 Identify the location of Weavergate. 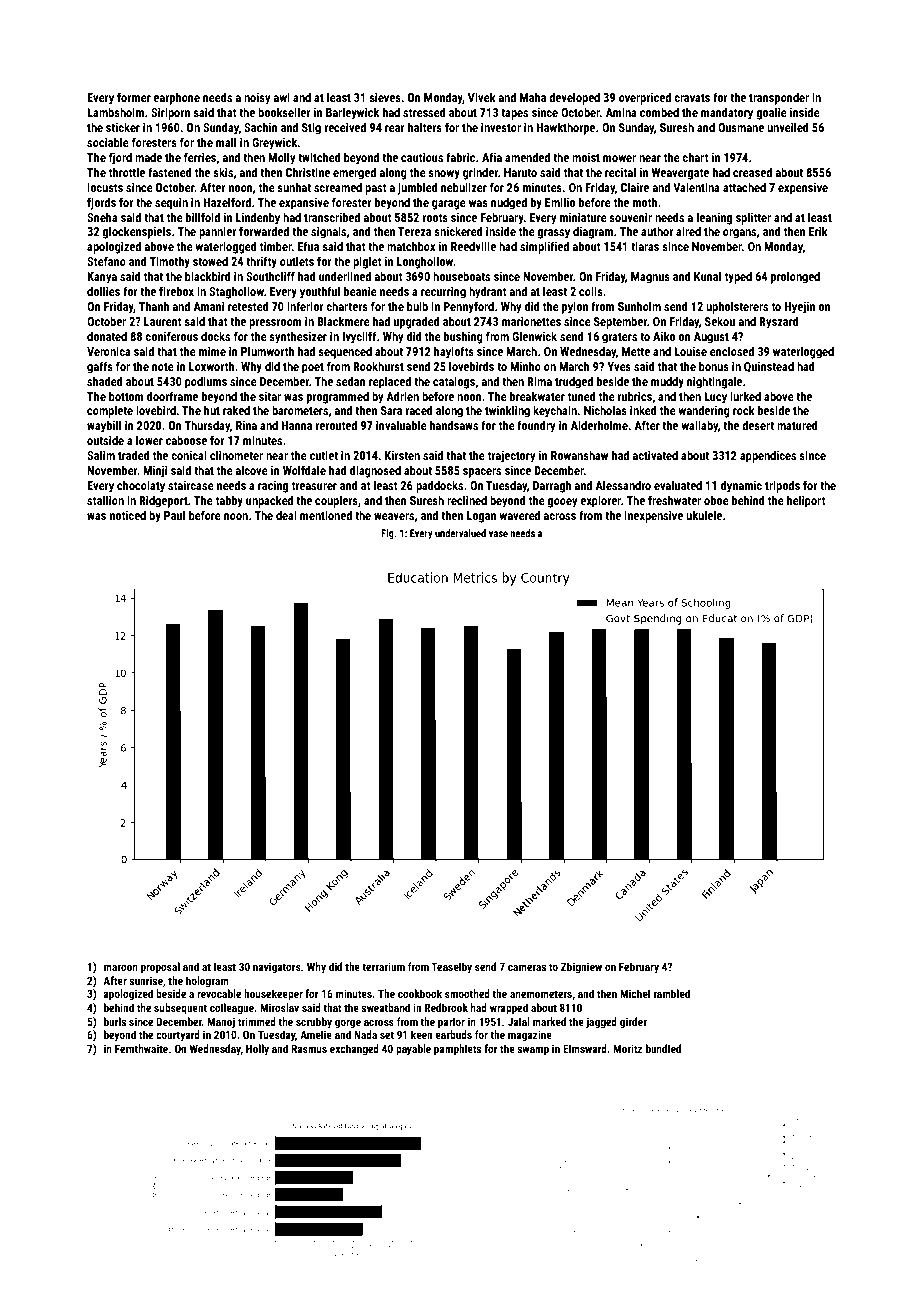
(680, 174).
